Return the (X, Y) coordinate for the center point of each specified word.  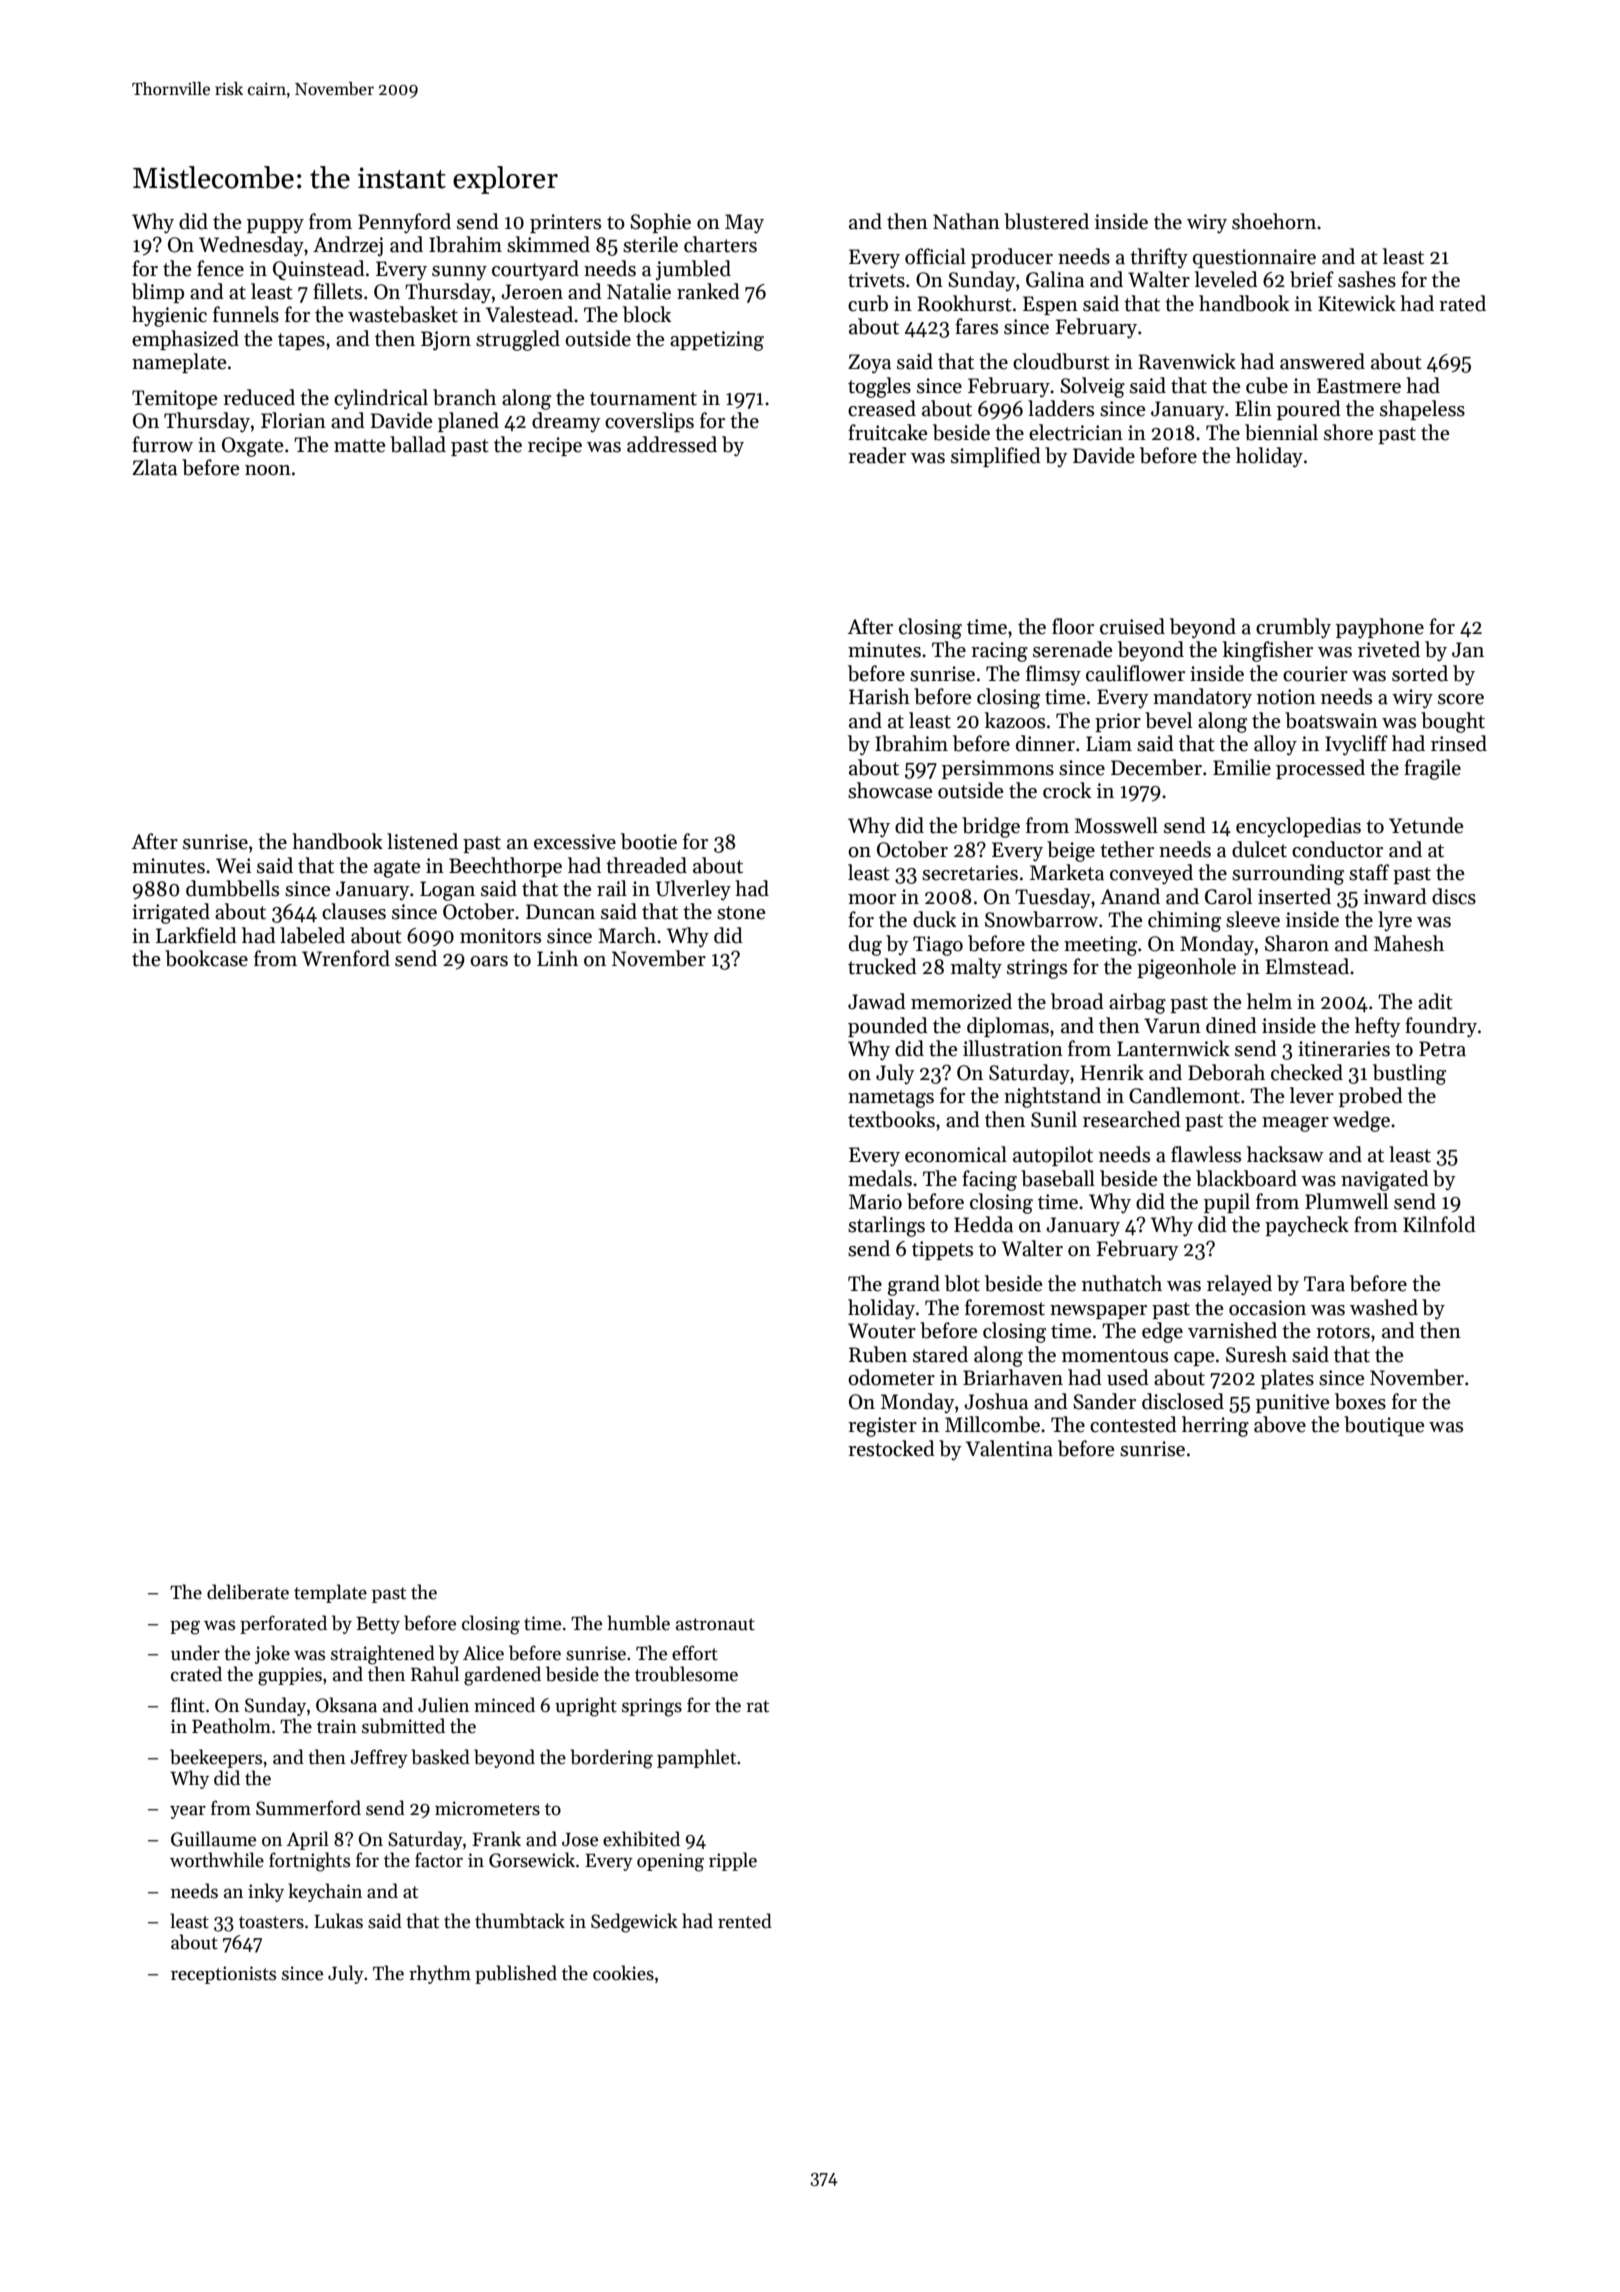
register (882, 1427)
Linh (557, 958)
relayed (1239, 1285)
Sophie (660, 223)
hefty (1378, 1027)
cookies (623, 1973)
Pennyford (404, 223)
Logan (447, 891)
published (516, 1974)
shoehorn (1274, 221)
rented (745, 1921)
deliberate (248, 1592)
